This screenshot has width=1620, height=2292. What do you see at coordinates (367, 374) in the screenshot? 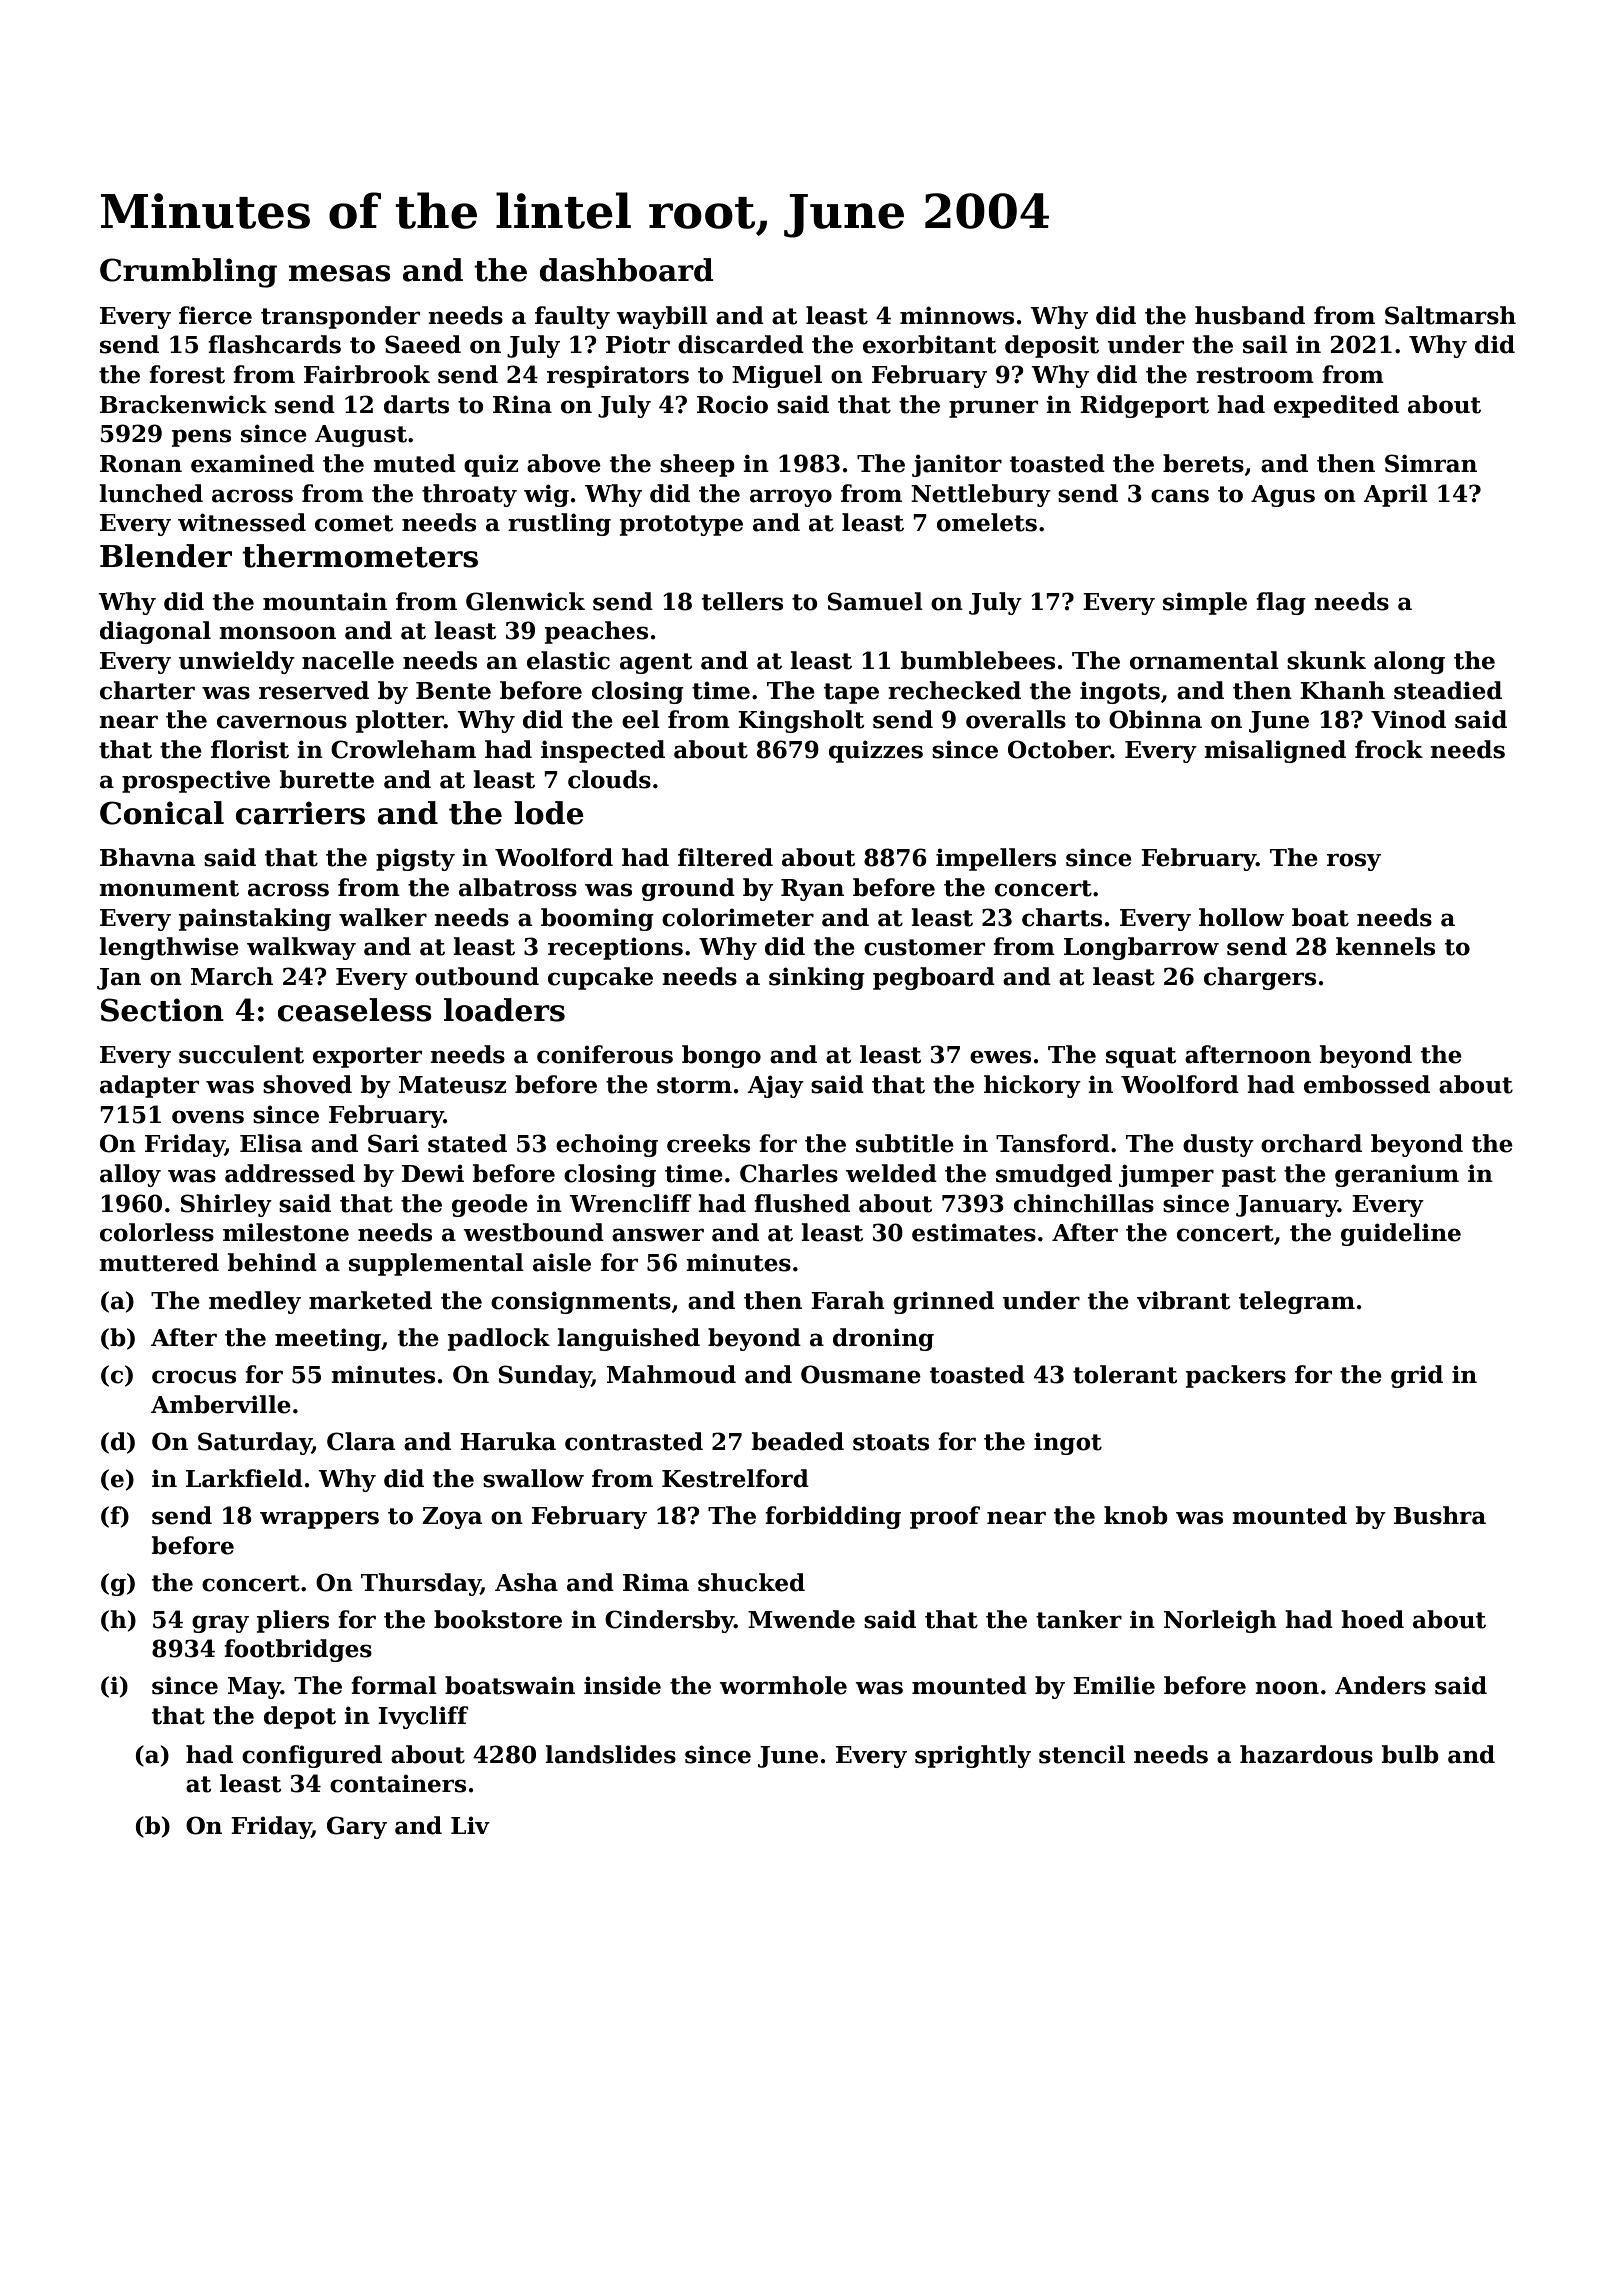
I see `Fairbrook` at bounding box center [367, 374].
